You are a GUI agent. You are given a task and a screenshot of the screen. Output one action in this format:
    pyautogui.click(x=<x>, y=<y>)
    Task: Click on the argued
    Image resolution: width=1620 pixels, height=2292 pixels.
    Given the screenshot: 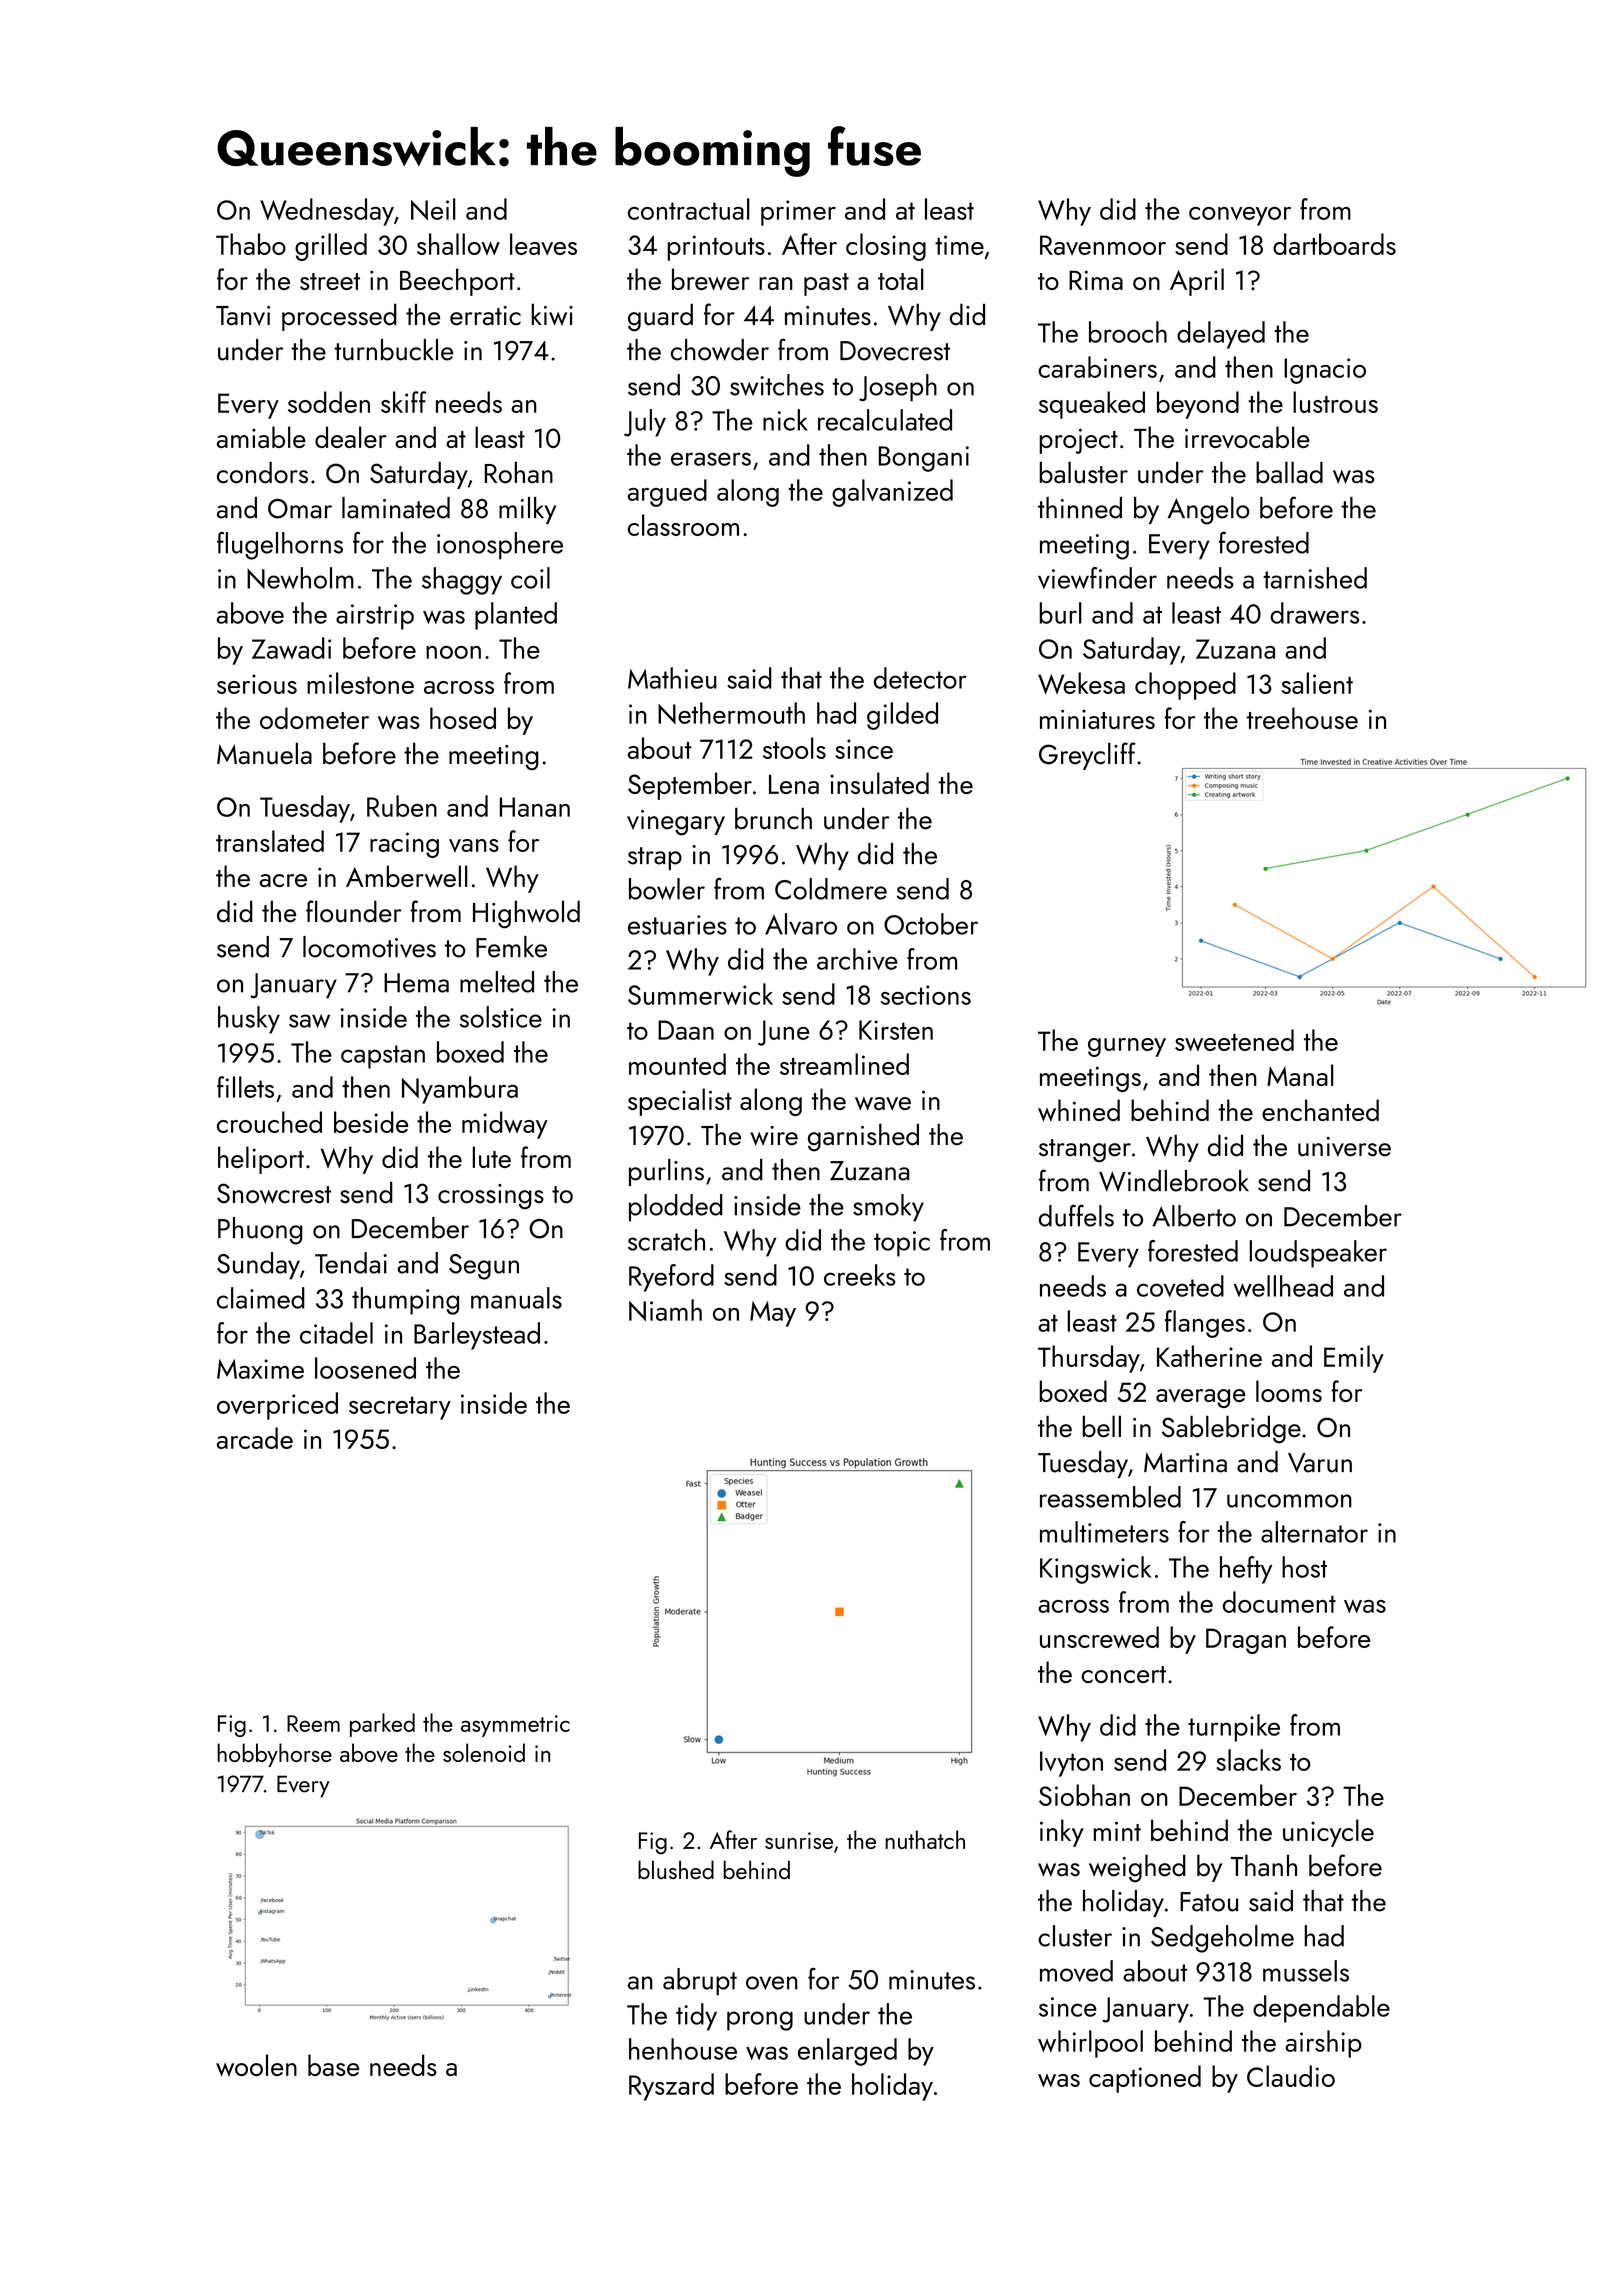 What is the action you would take?
    pyautogui.click(x=667, y=493)
